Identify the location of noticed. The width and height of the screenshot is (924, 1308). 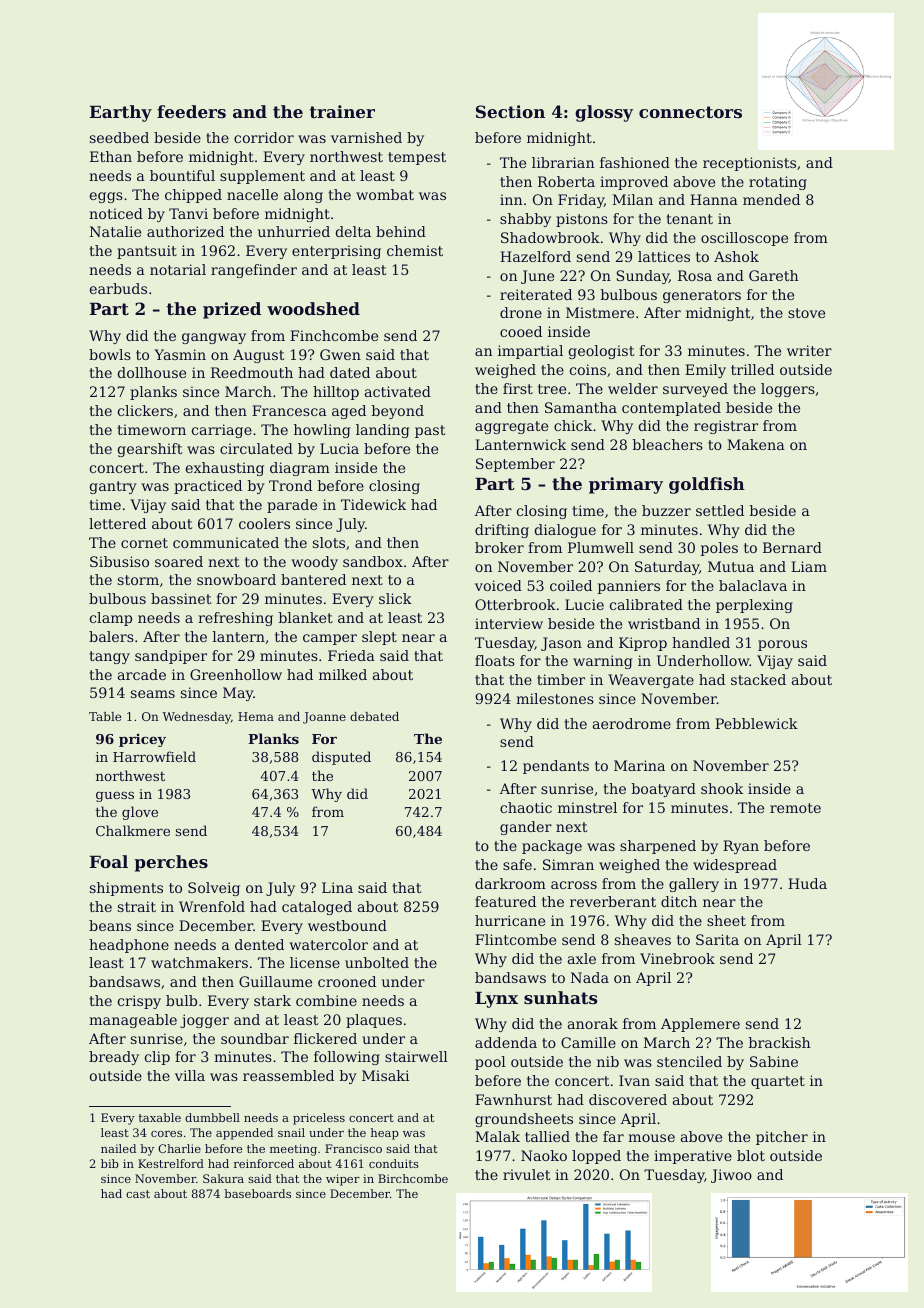
(116, 213).
